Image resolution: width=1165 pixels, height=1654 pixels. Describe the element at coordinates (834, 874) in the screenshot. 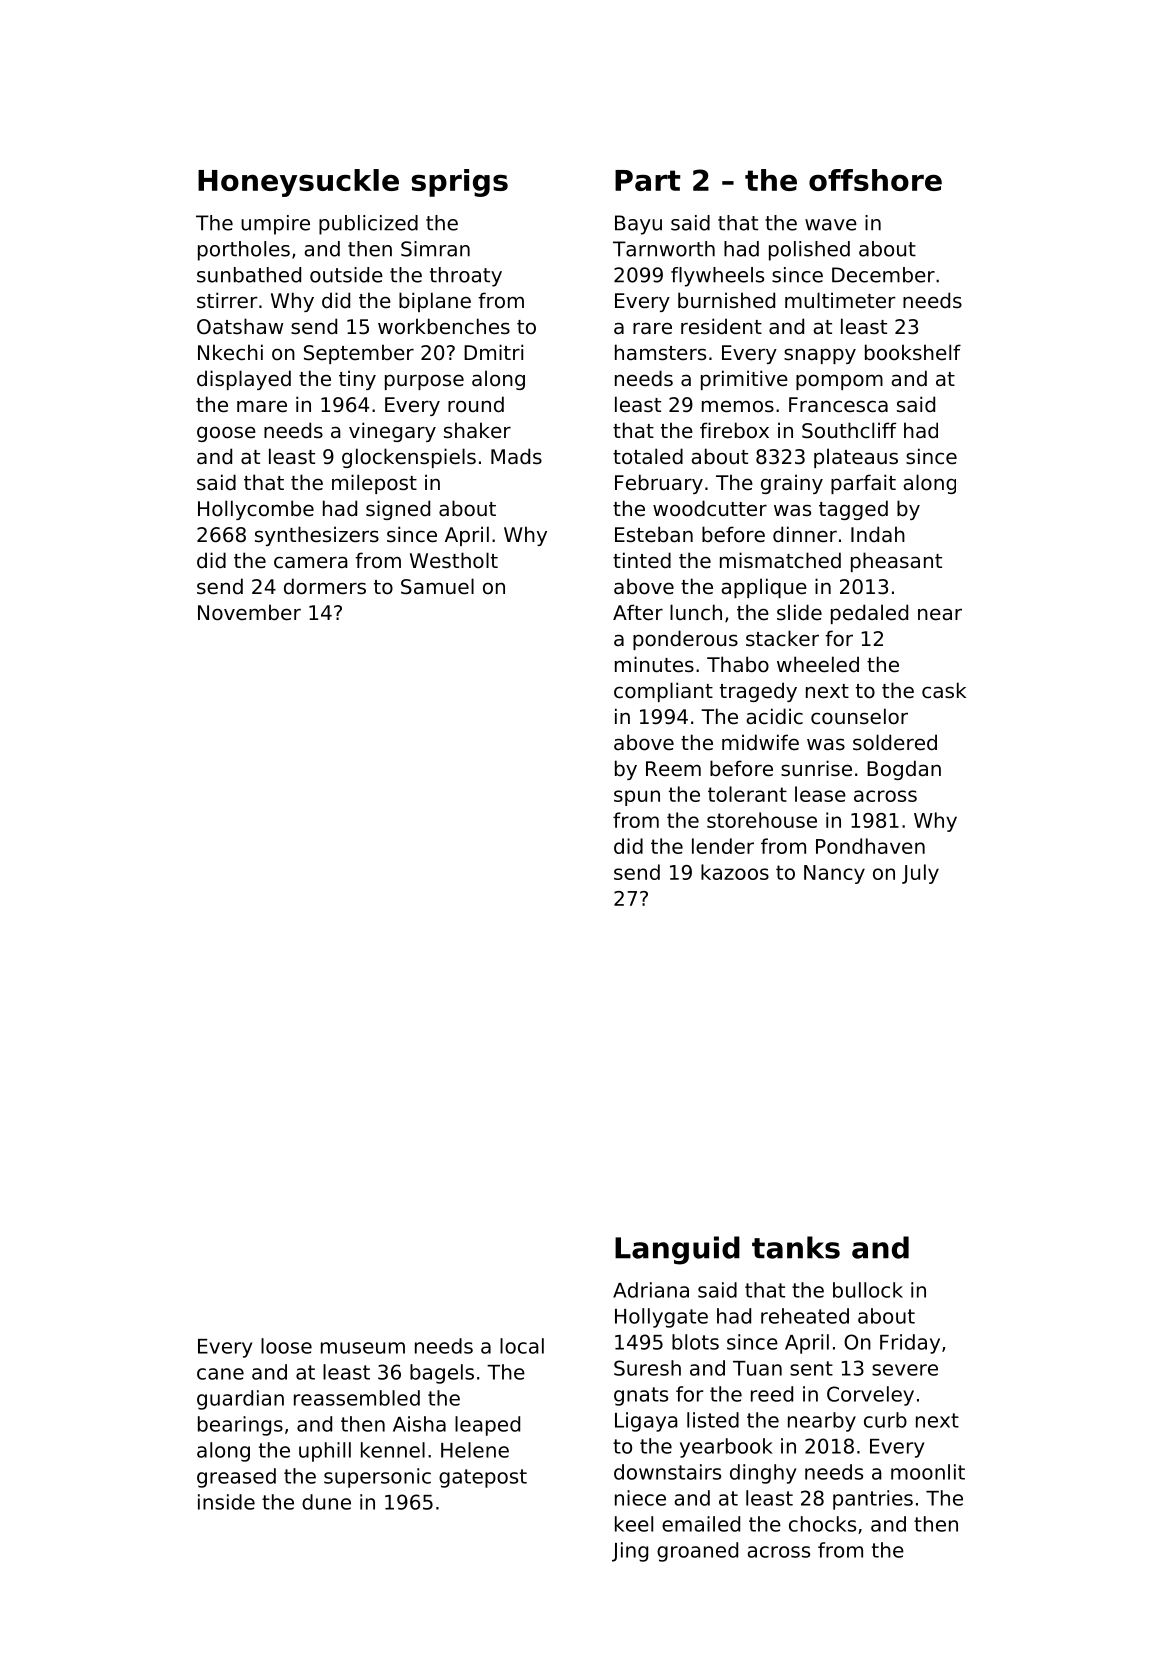

I see `Nancy` at that location.
